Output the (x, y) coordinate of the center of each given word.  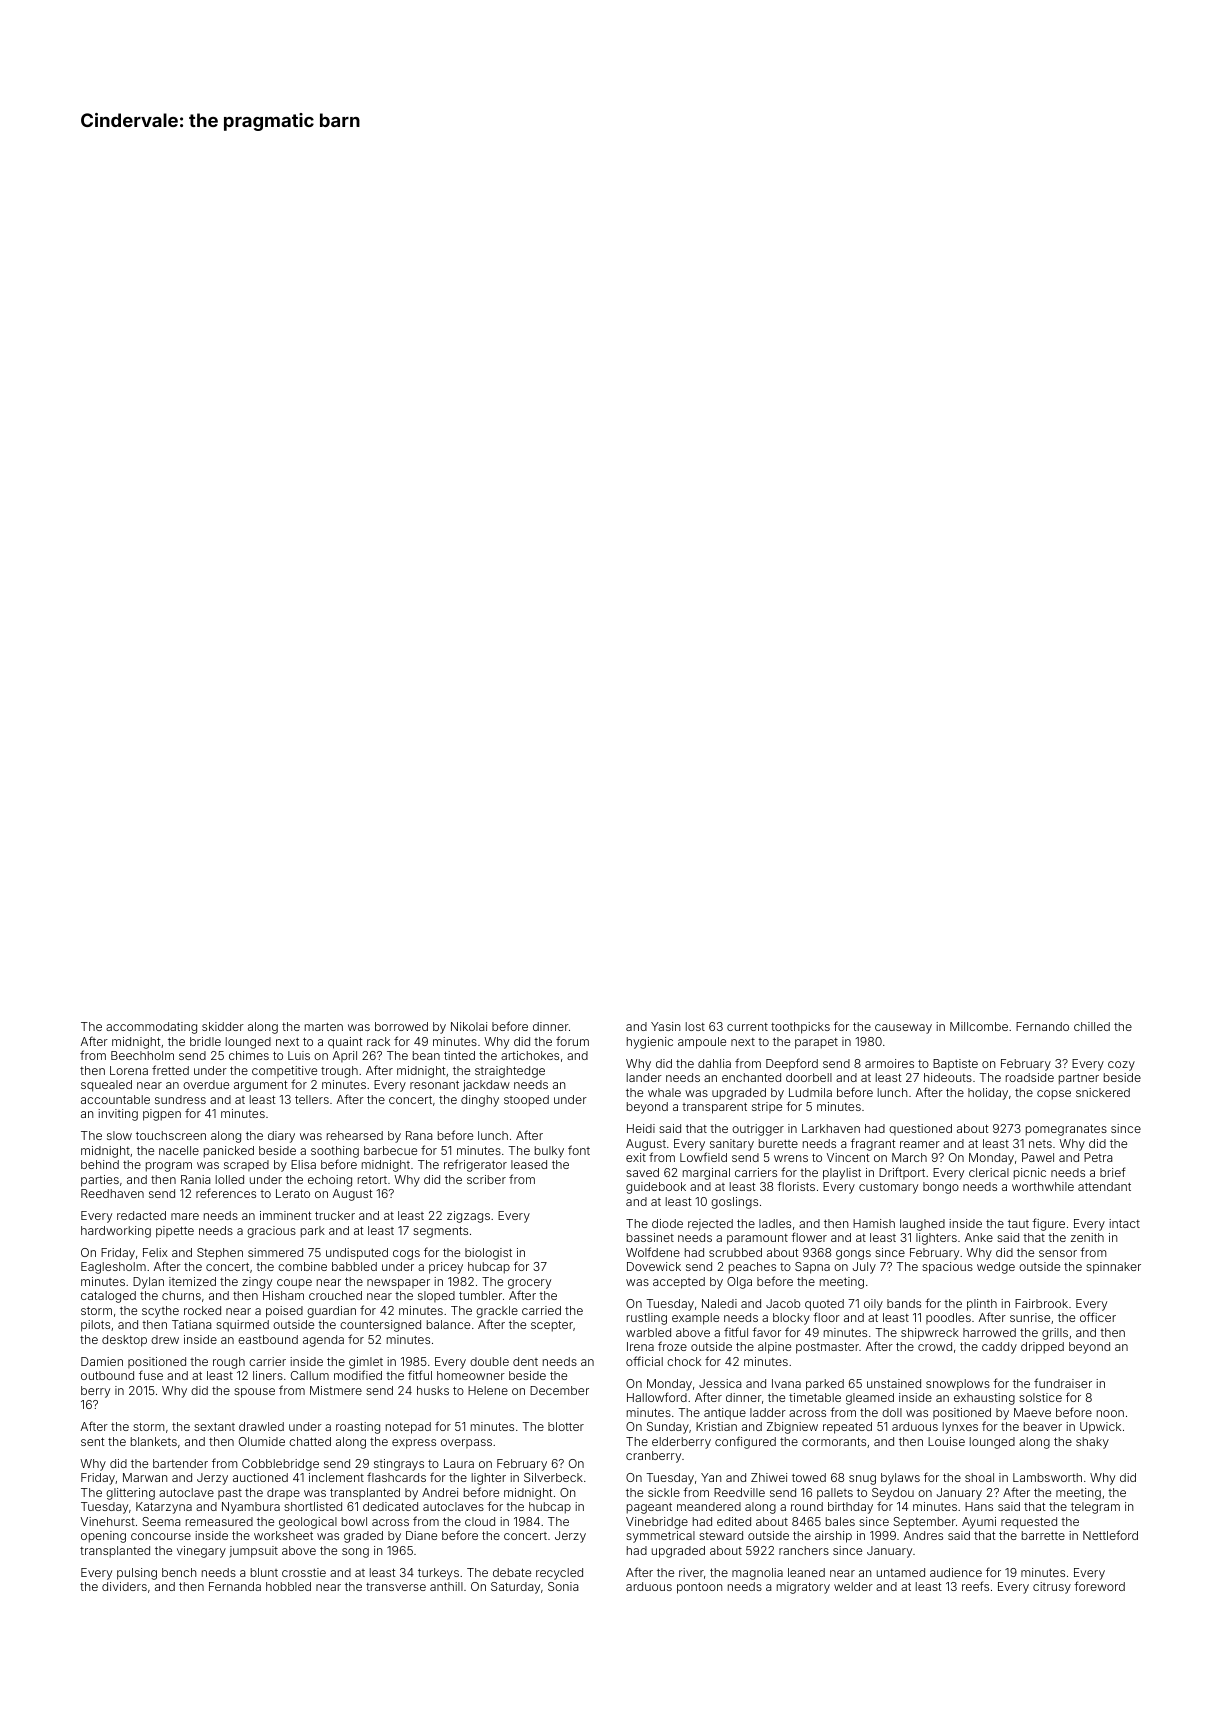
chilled (1092, 1026)
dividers (124, 1586)
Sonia (563, 1586)
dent (525, 1361)
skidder (223, 1026)
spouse (254, 1393)
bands (904, 1303)
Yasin (665, 1026)
